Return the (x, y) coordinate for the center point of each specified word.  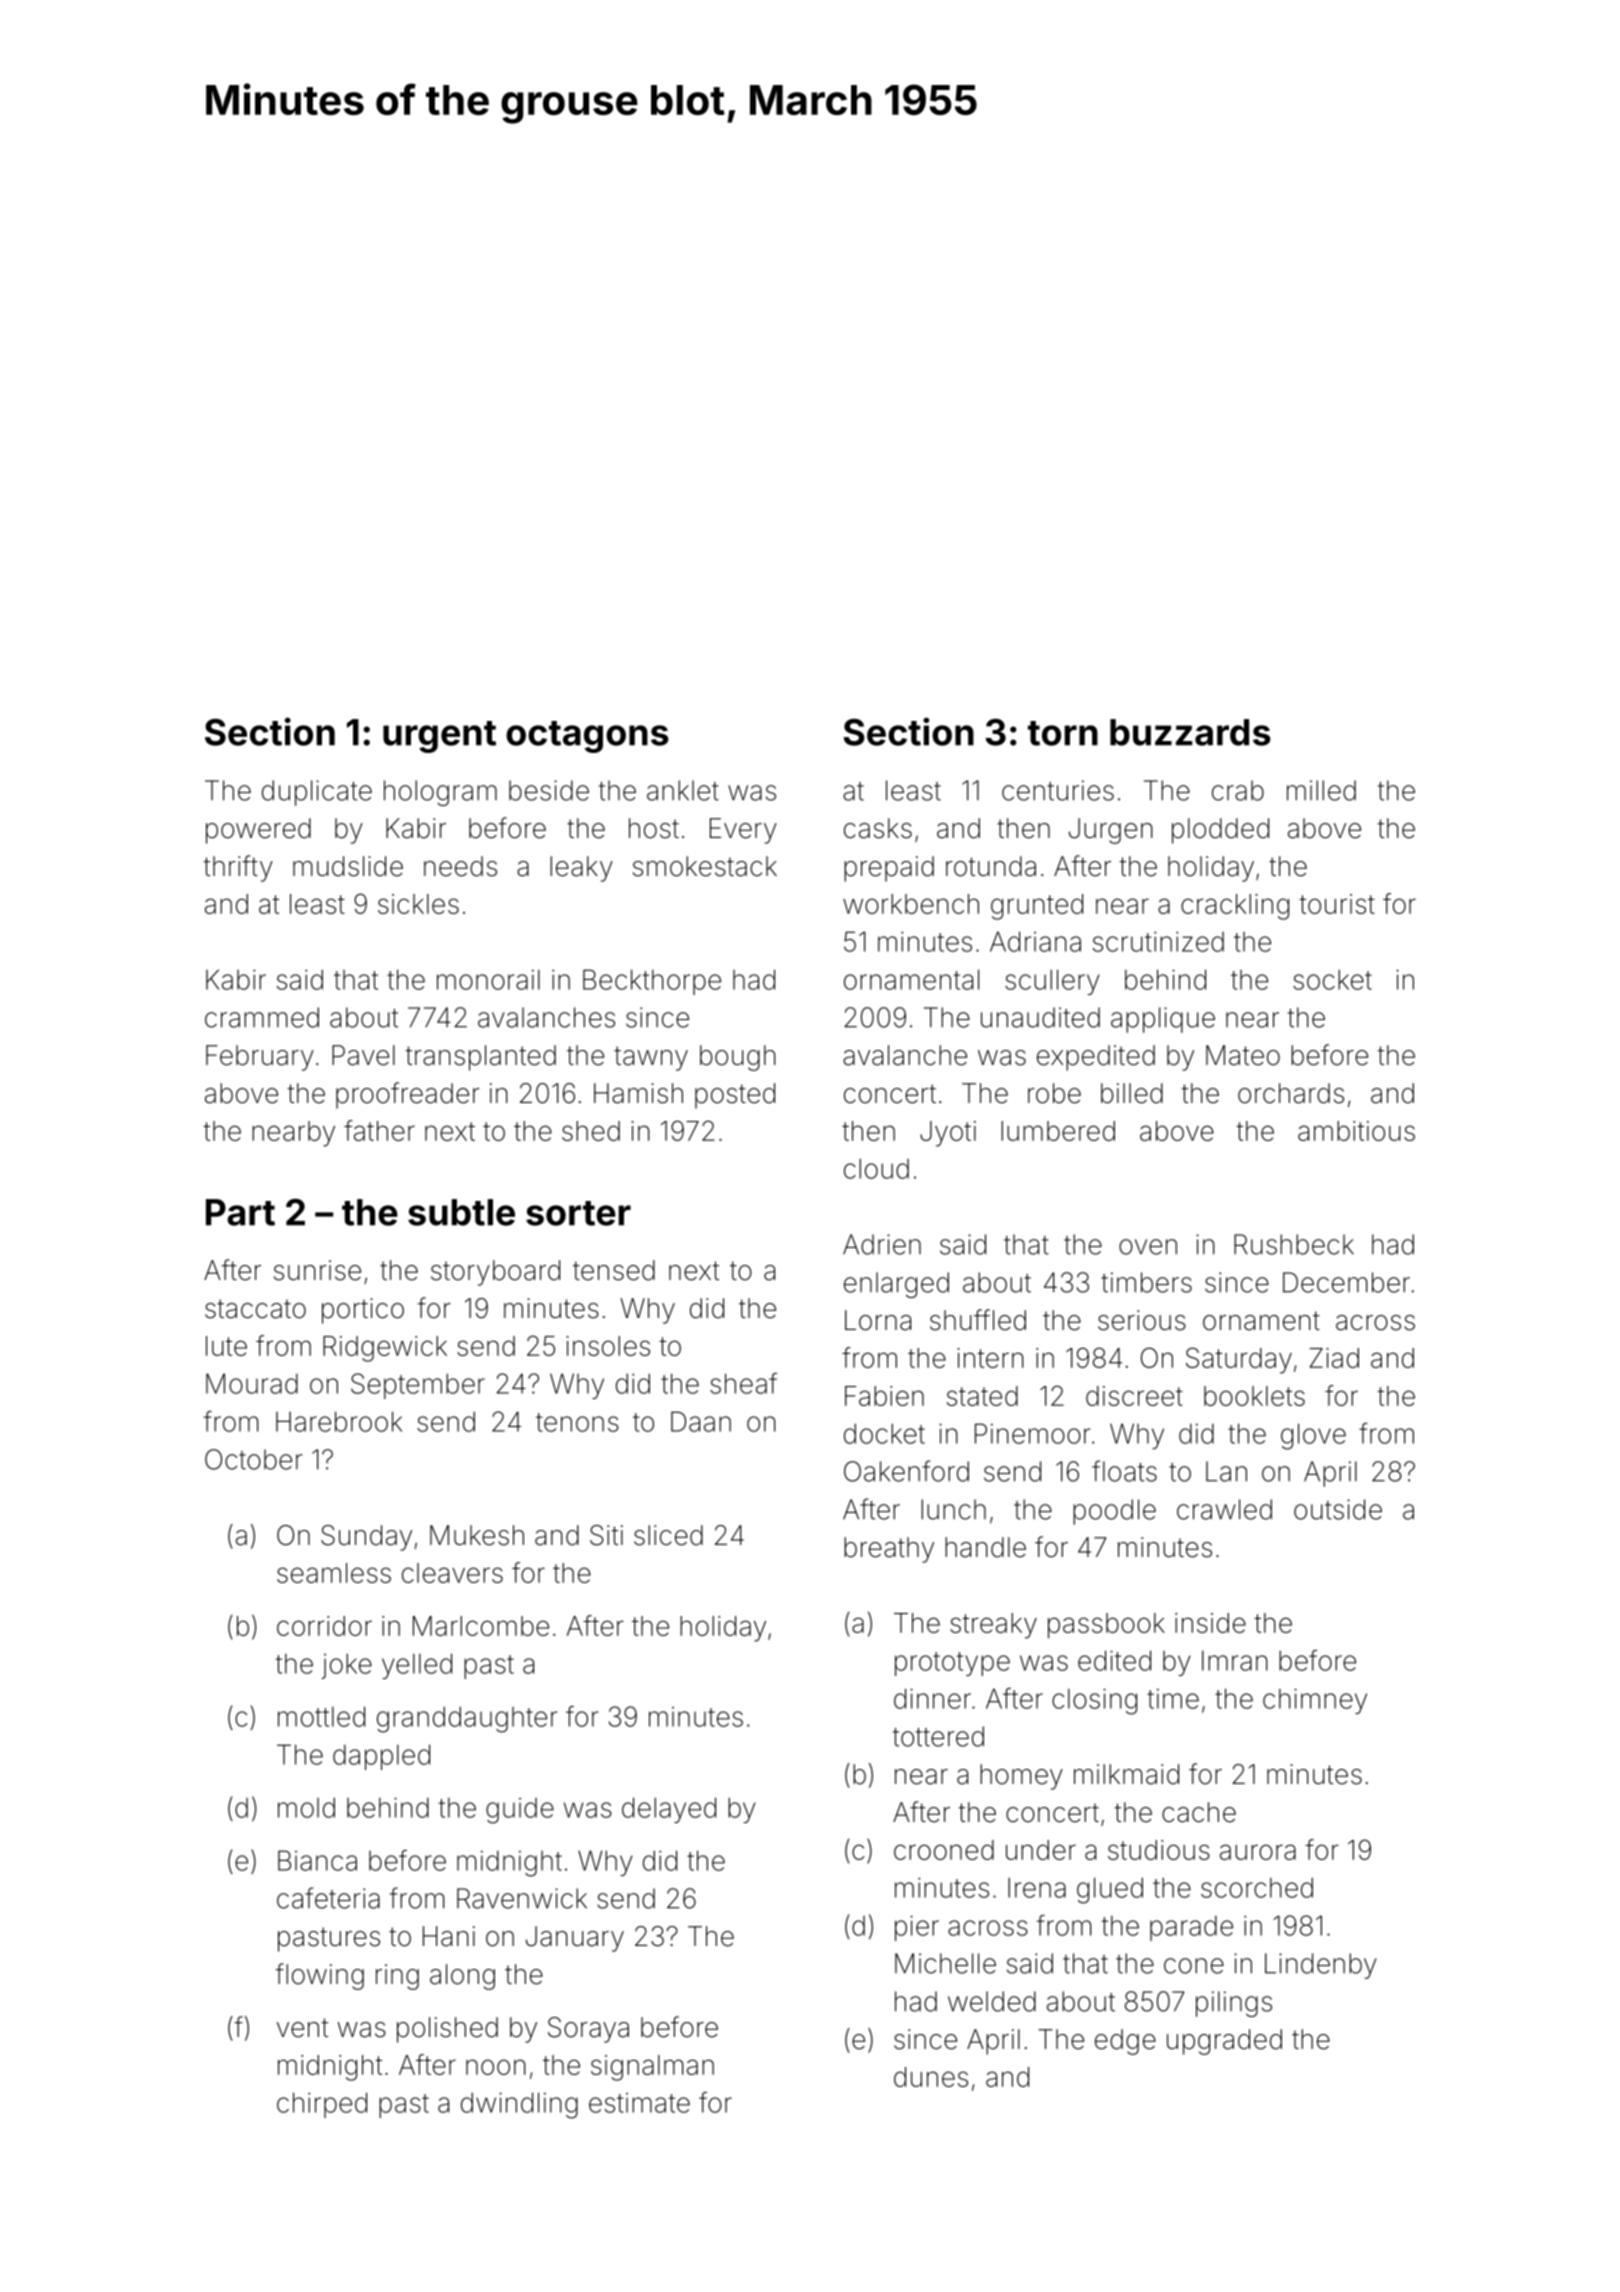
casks (878, 828)
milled (1321, 790)
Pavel (363, 1055)
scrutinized (1158, 941)
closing (1094, 1701)
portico (363, 1311)
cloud (876, 1168)
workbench (911, 904)
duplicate (317, 793)
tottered (938, 1736)
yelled (417, 1666)
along (462, 1977)
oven (1148, 1247)
